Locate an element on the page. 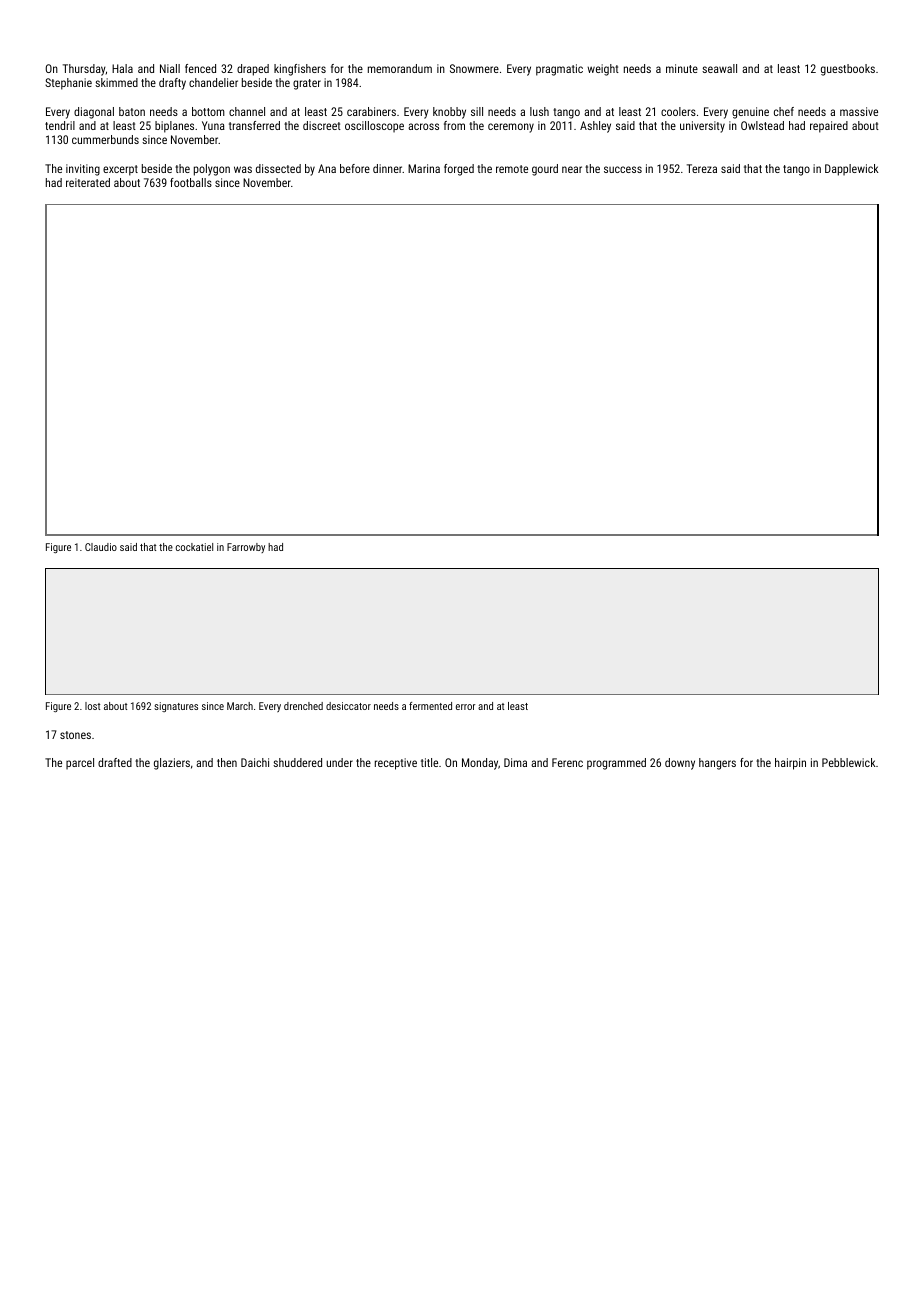 This document has height=1308, width=924. Claudio is located at coordinates (101, 547).
